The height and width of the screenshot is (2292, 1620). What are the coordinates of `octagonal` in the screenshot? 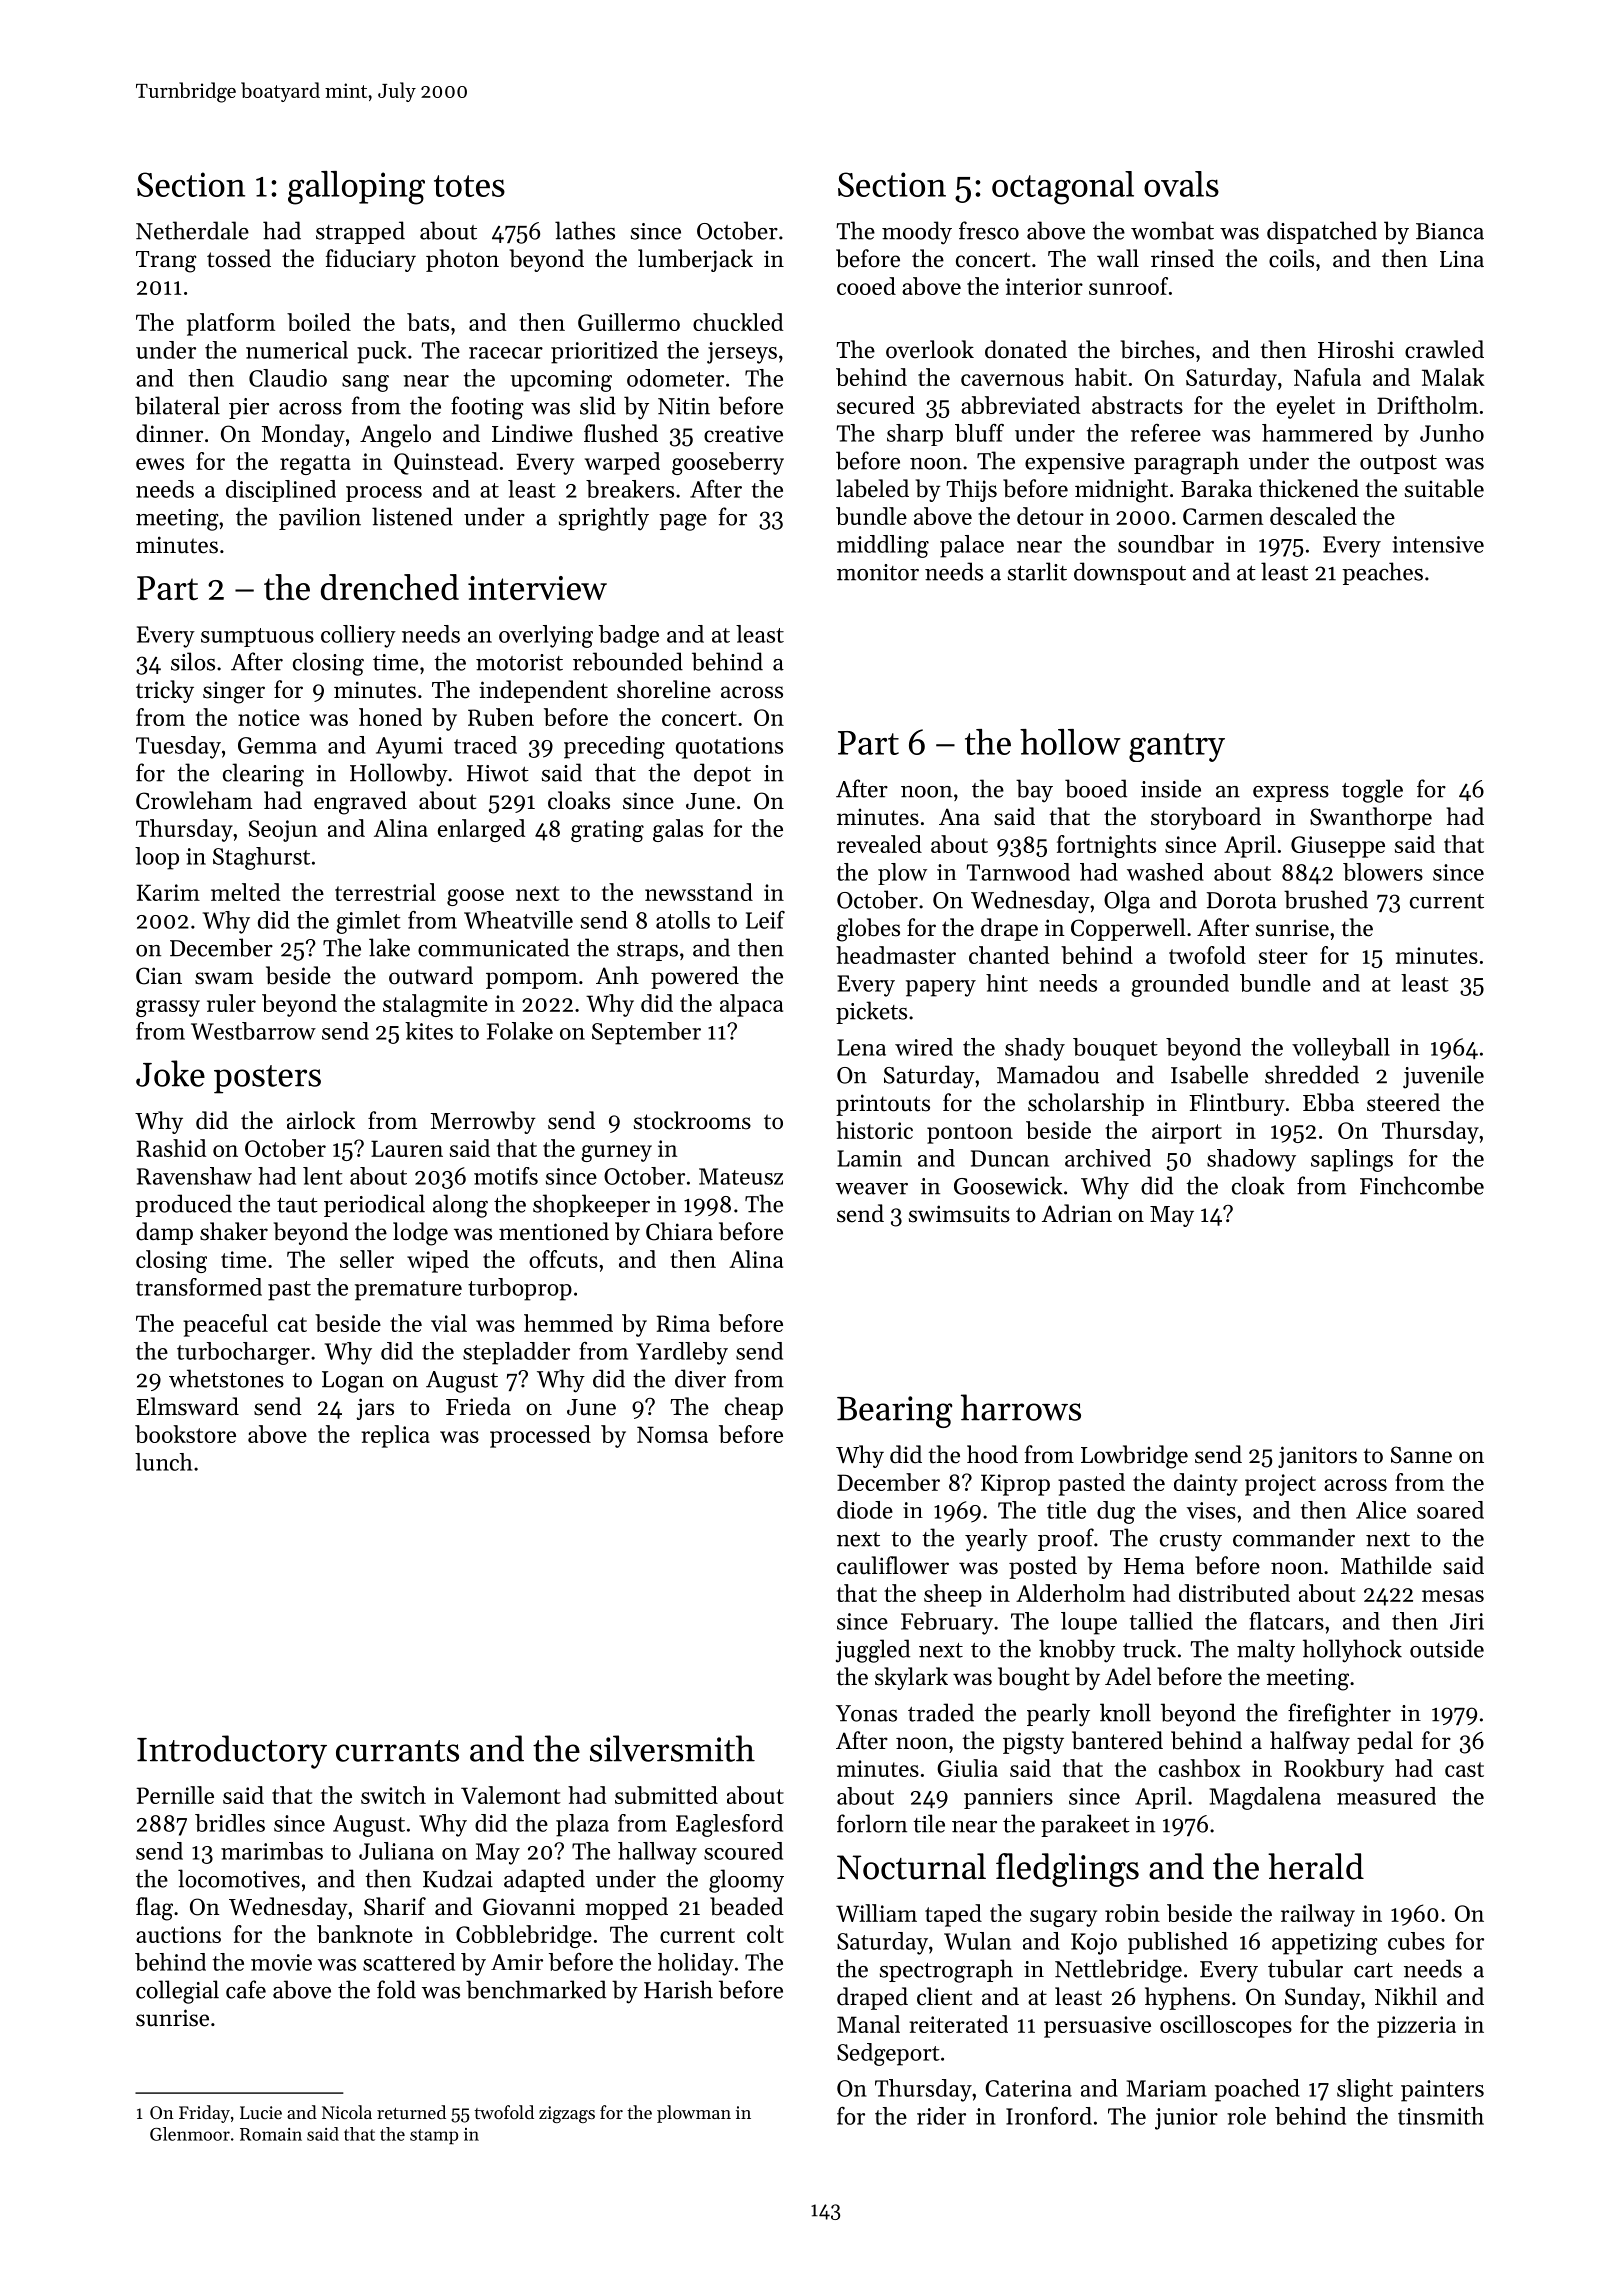 It's located at (1063, 188).
